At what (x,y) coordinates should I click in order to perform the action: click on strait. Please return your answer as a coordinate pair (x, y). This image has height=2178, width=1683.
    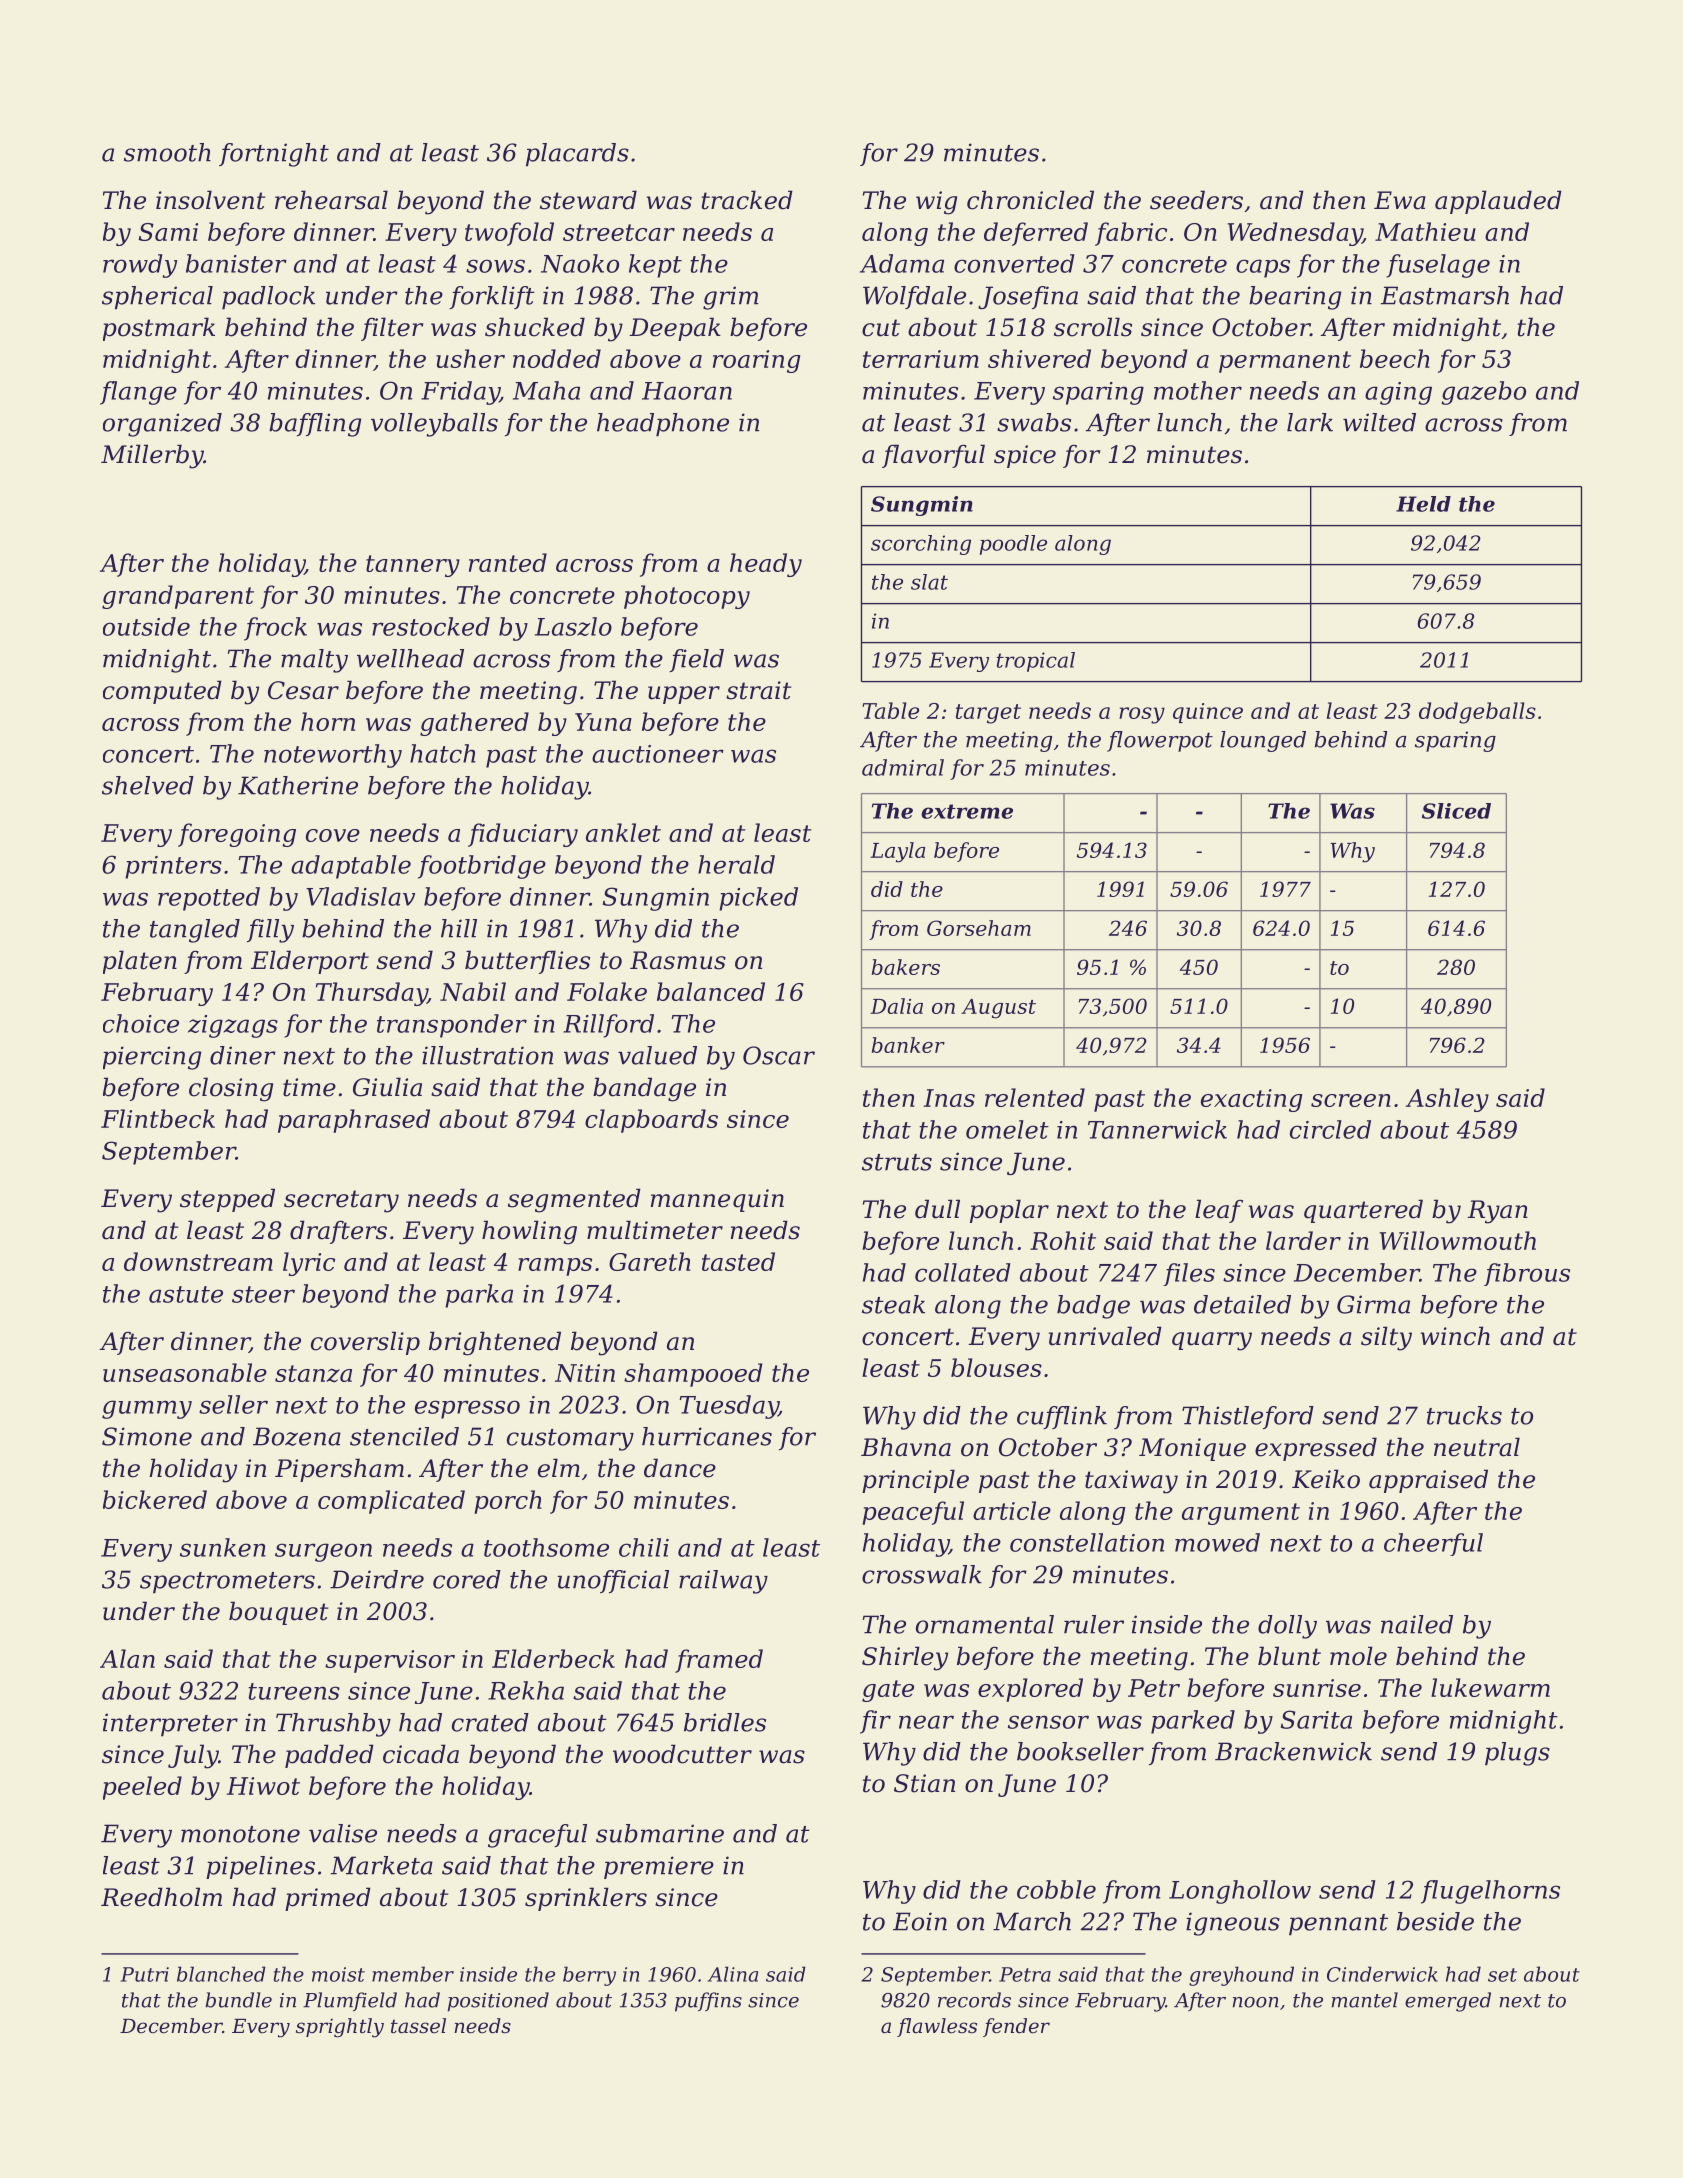
    Looking at the image, I should click on (758, 690).
